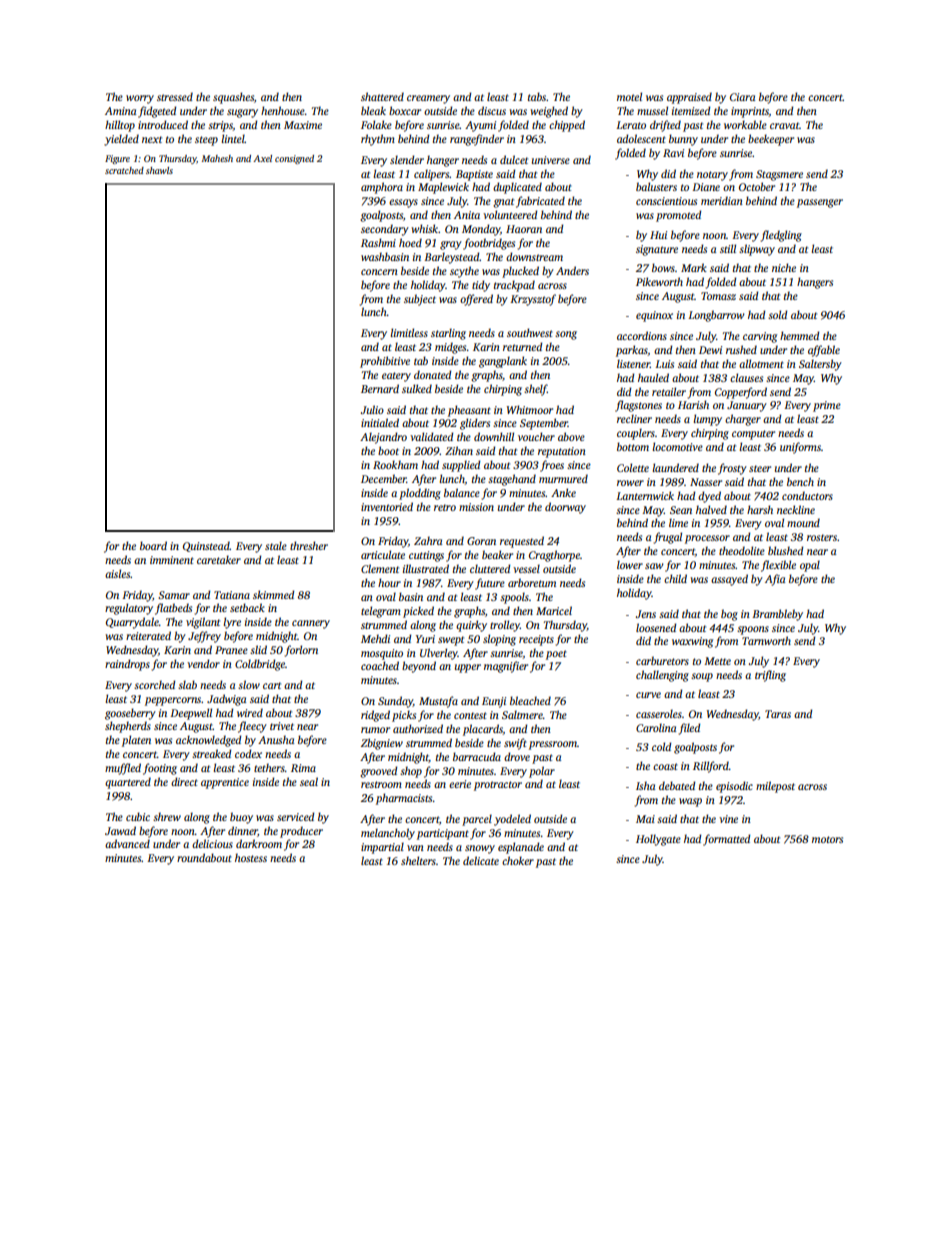 This screenshot has height=1233, width=952. What do you see at coordinates (382, 96) in the screenshot?
I see `shattered` at bounding box center [382, 96].
